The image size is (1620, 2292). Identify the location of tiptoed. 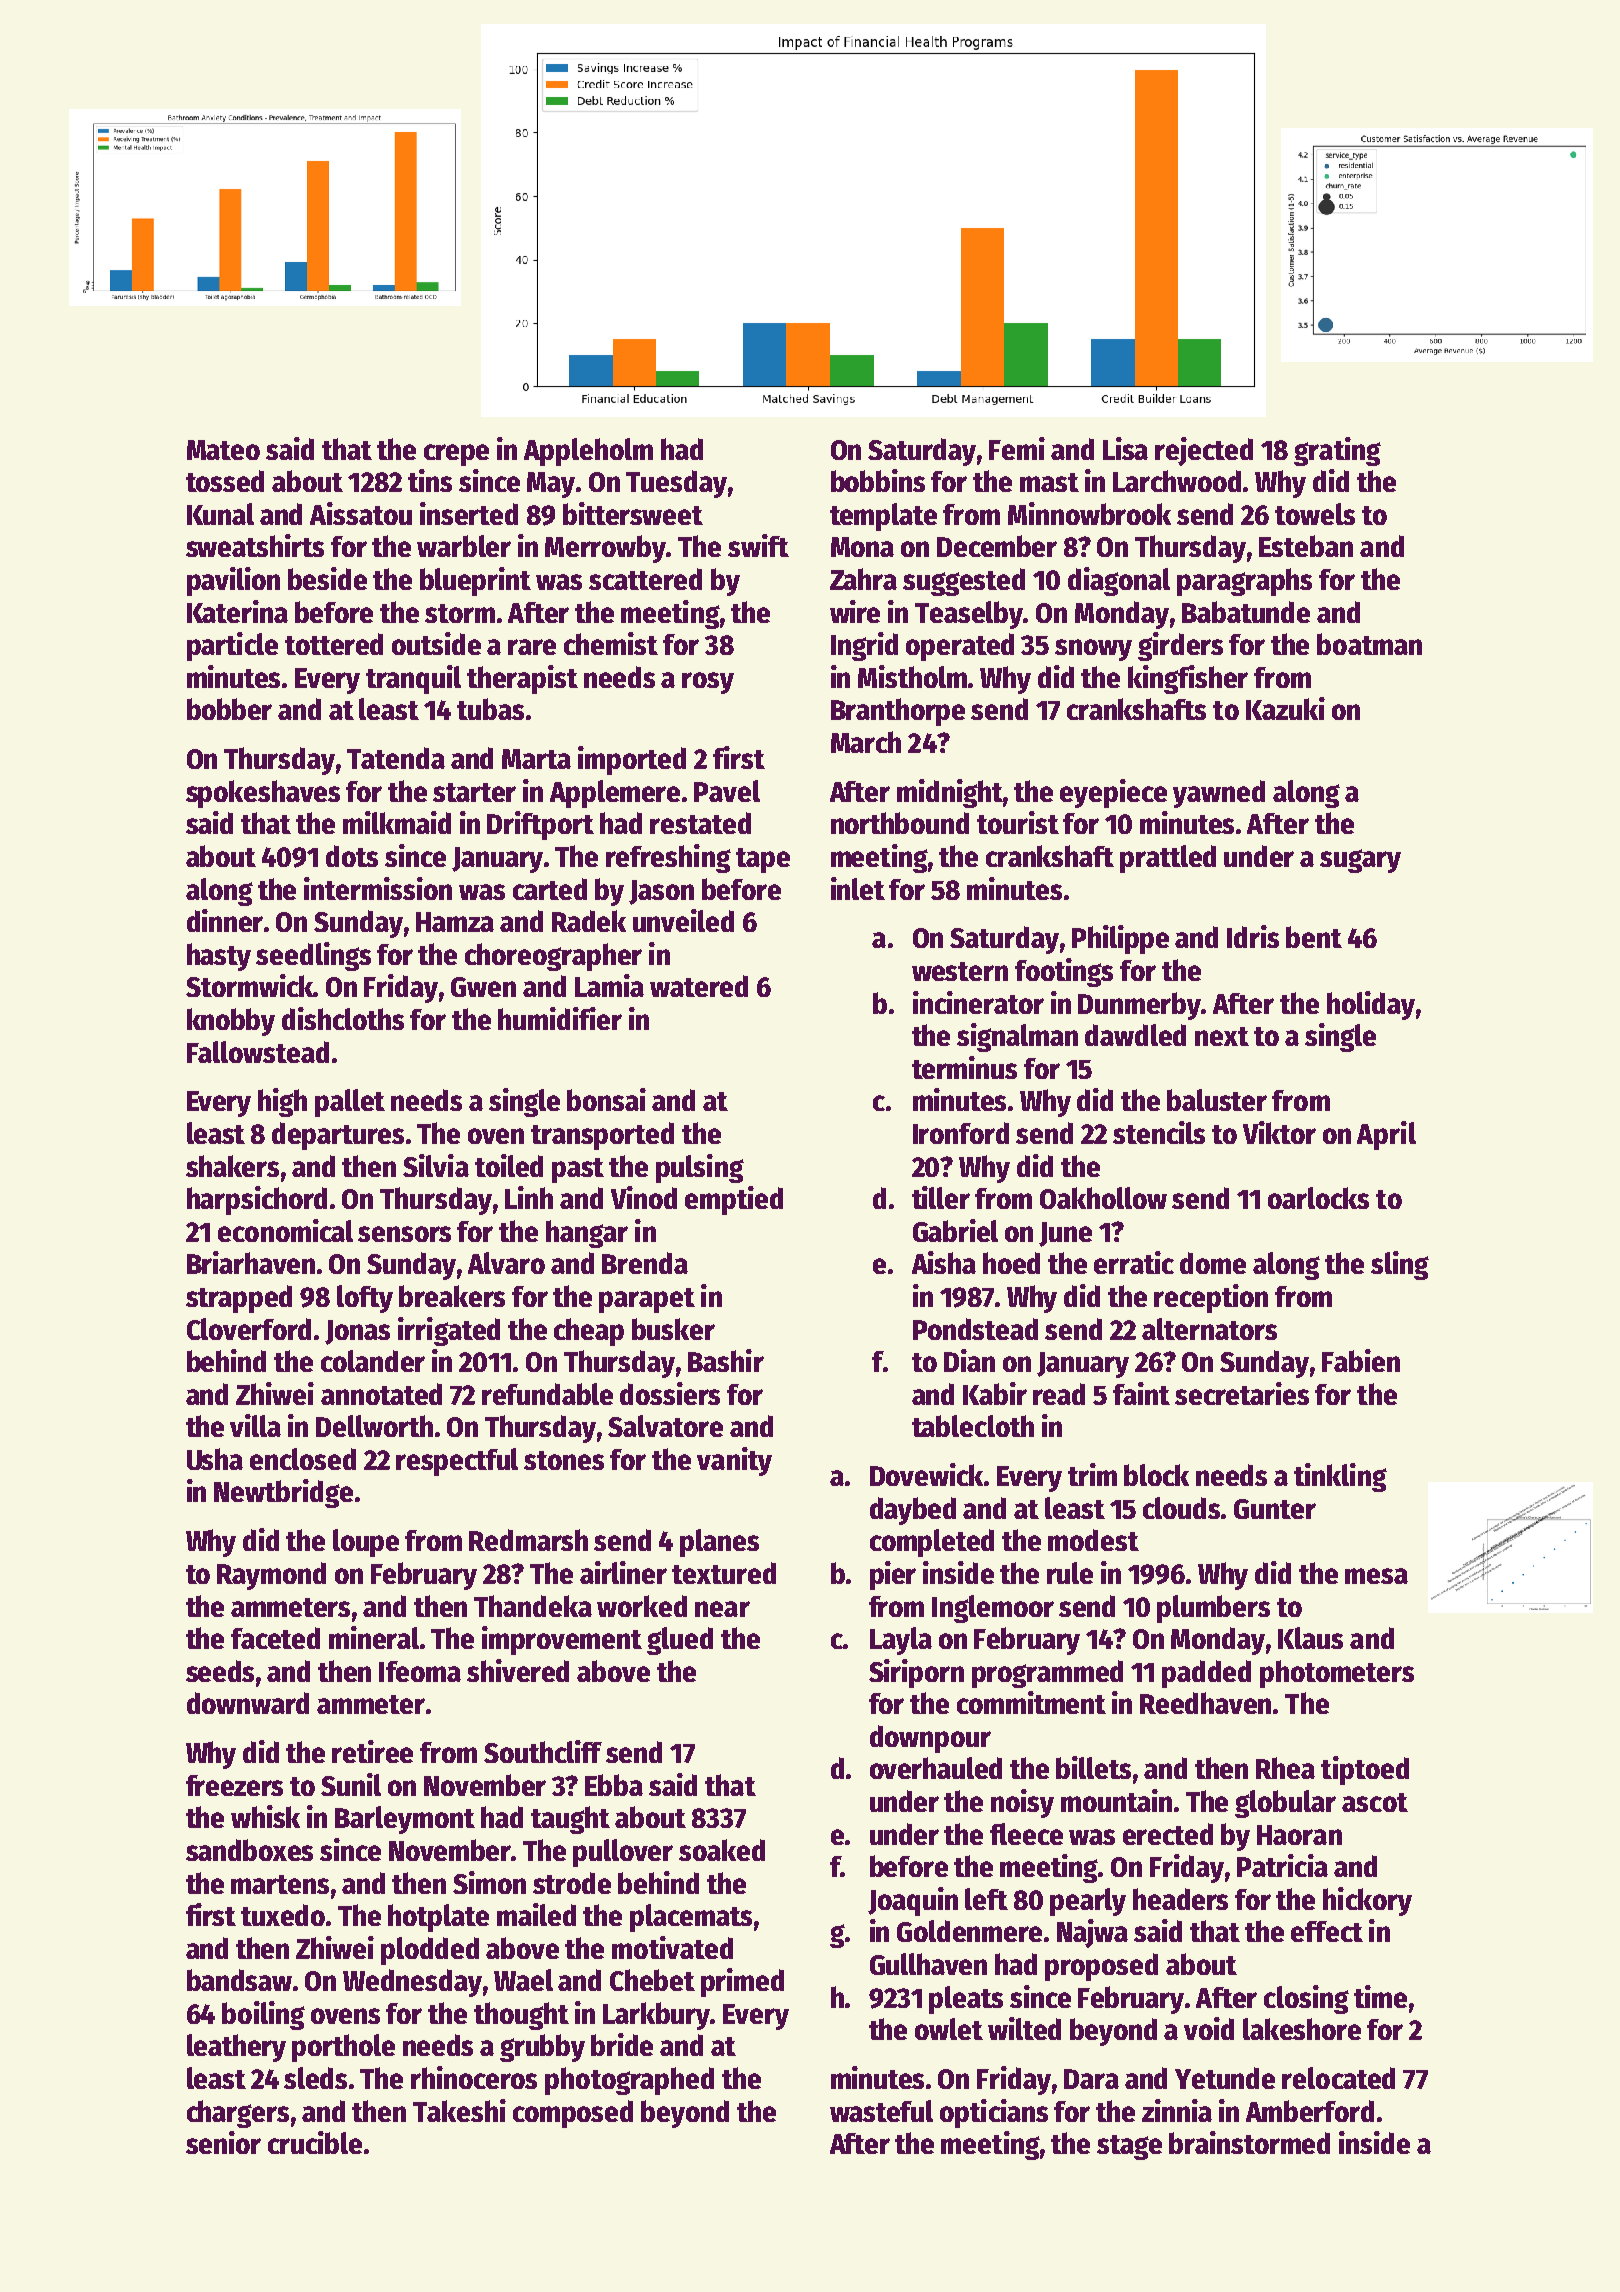
(1365, 1770).
